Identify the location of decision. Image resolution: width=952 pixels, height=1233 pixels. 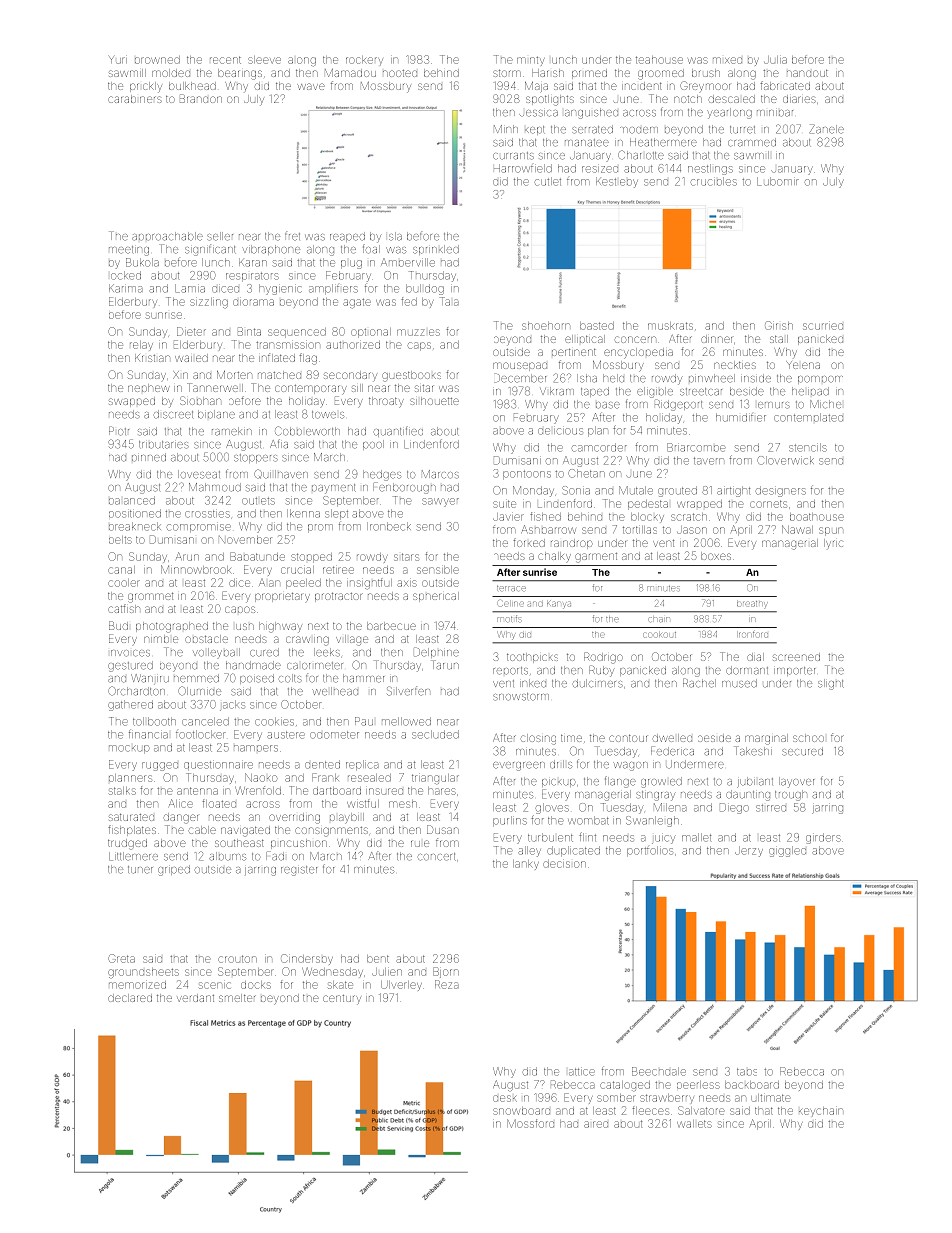
(564, 864).
